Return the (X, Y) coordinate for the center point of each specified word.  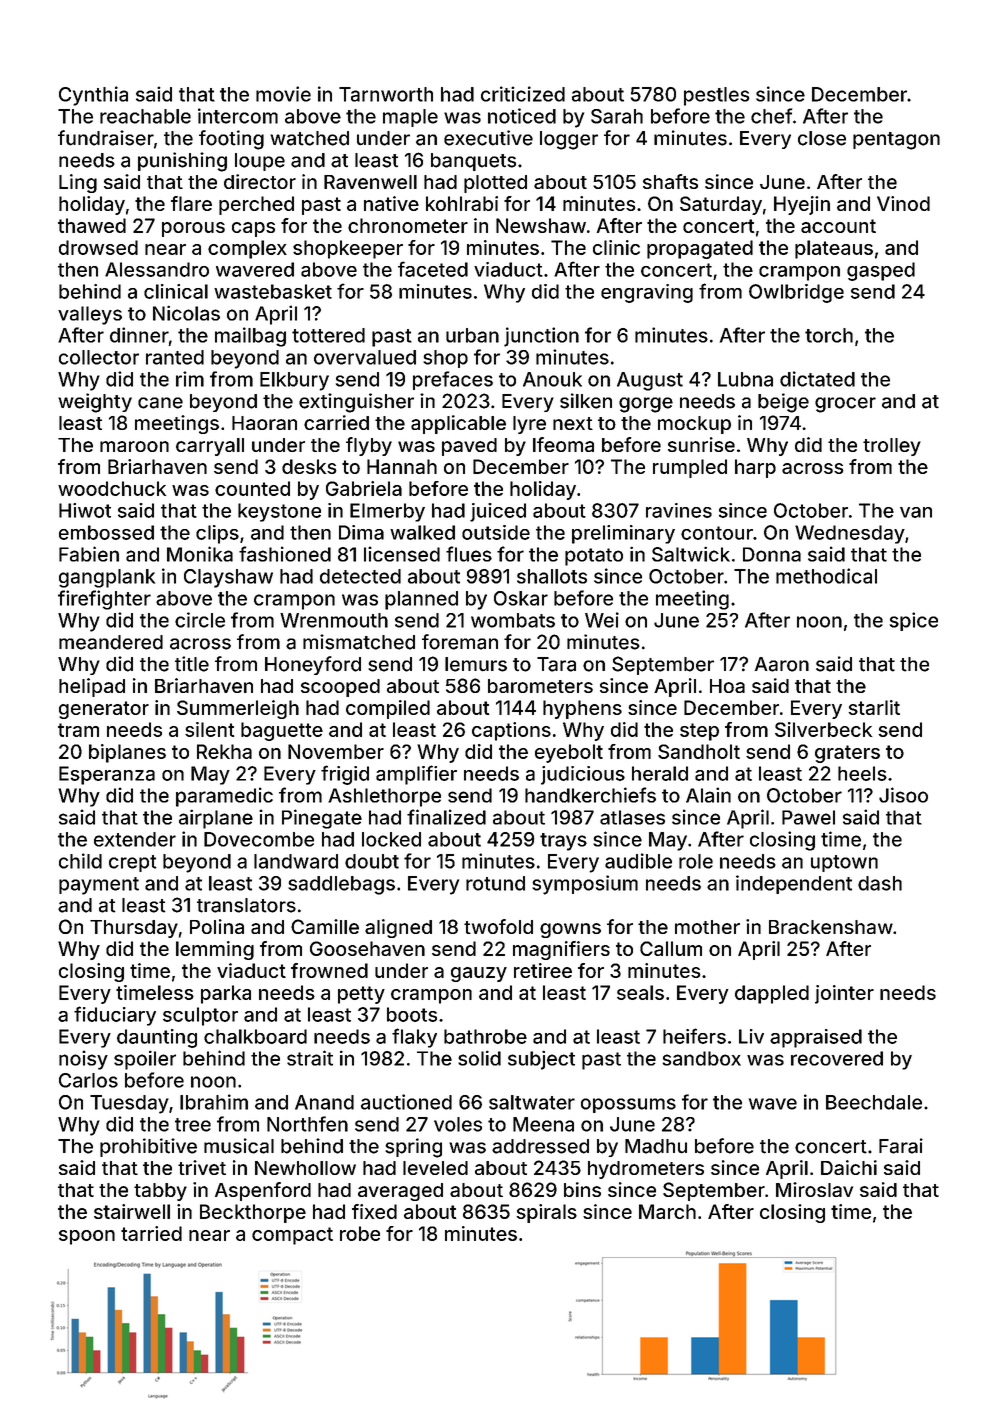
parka (226, 994)
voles (458, 1124)
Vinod (903, 203)
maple (410, 118)
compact (292, 1236)
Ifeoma (563, 444)
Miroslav (814, 1189)
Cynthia (93, 96)
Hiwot (85, 510)
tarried (151, 1233)
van (916, 512)
